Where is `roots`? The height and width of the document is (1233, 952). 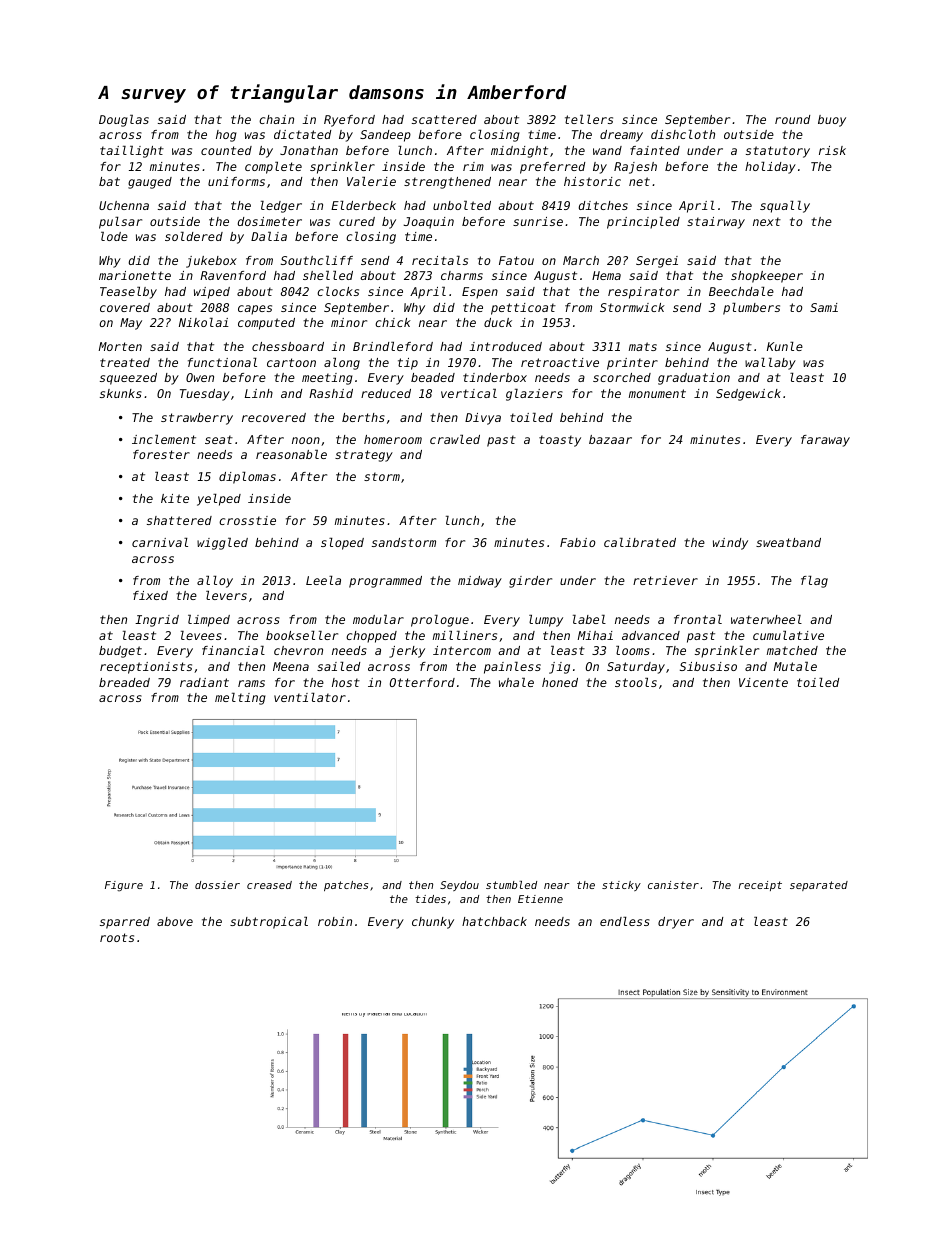 roots is located at coordinates (117, 937).
